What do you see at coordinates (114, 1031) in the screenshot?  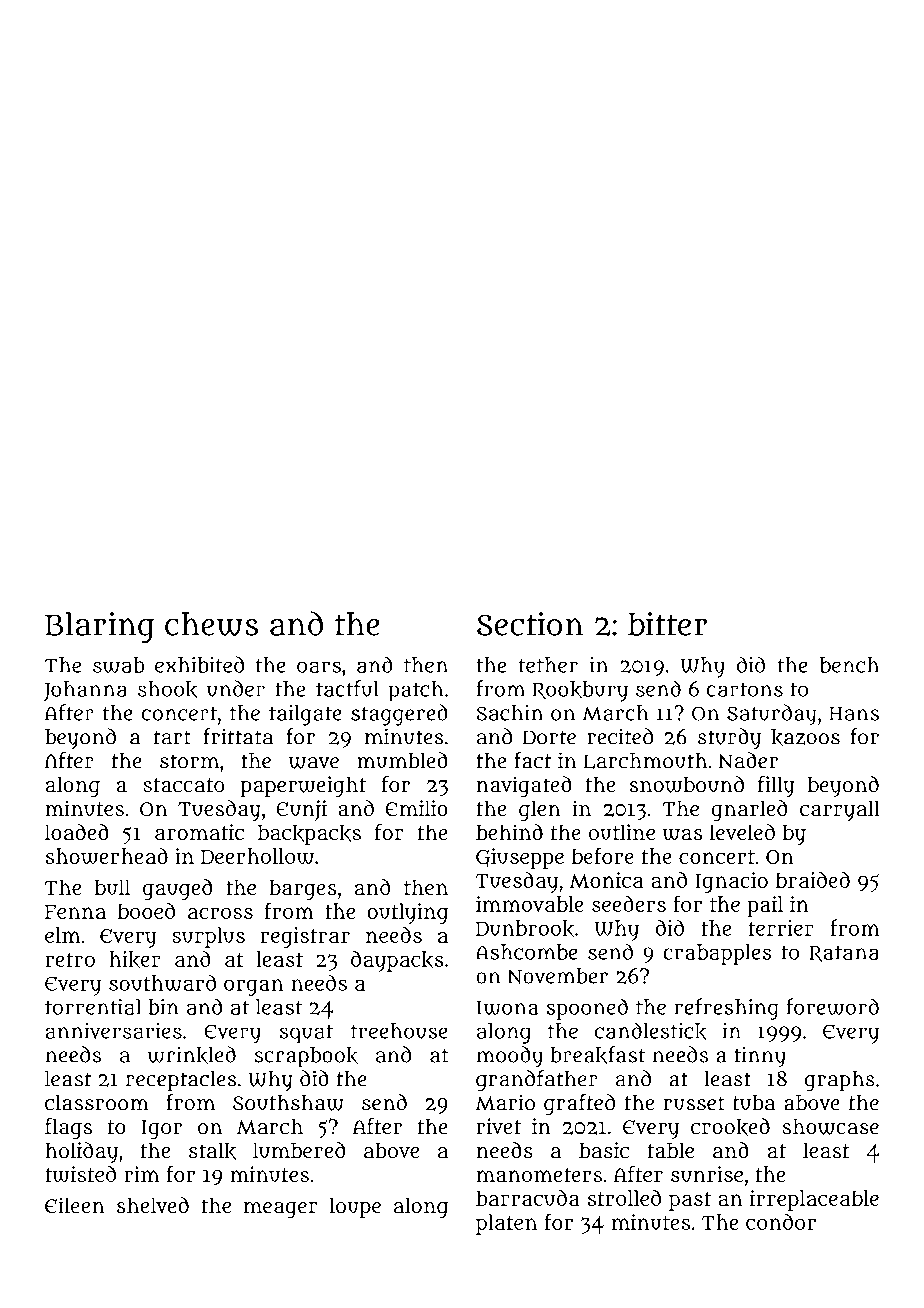 I see `anniversaries` at bounding box center [114, 1031].
